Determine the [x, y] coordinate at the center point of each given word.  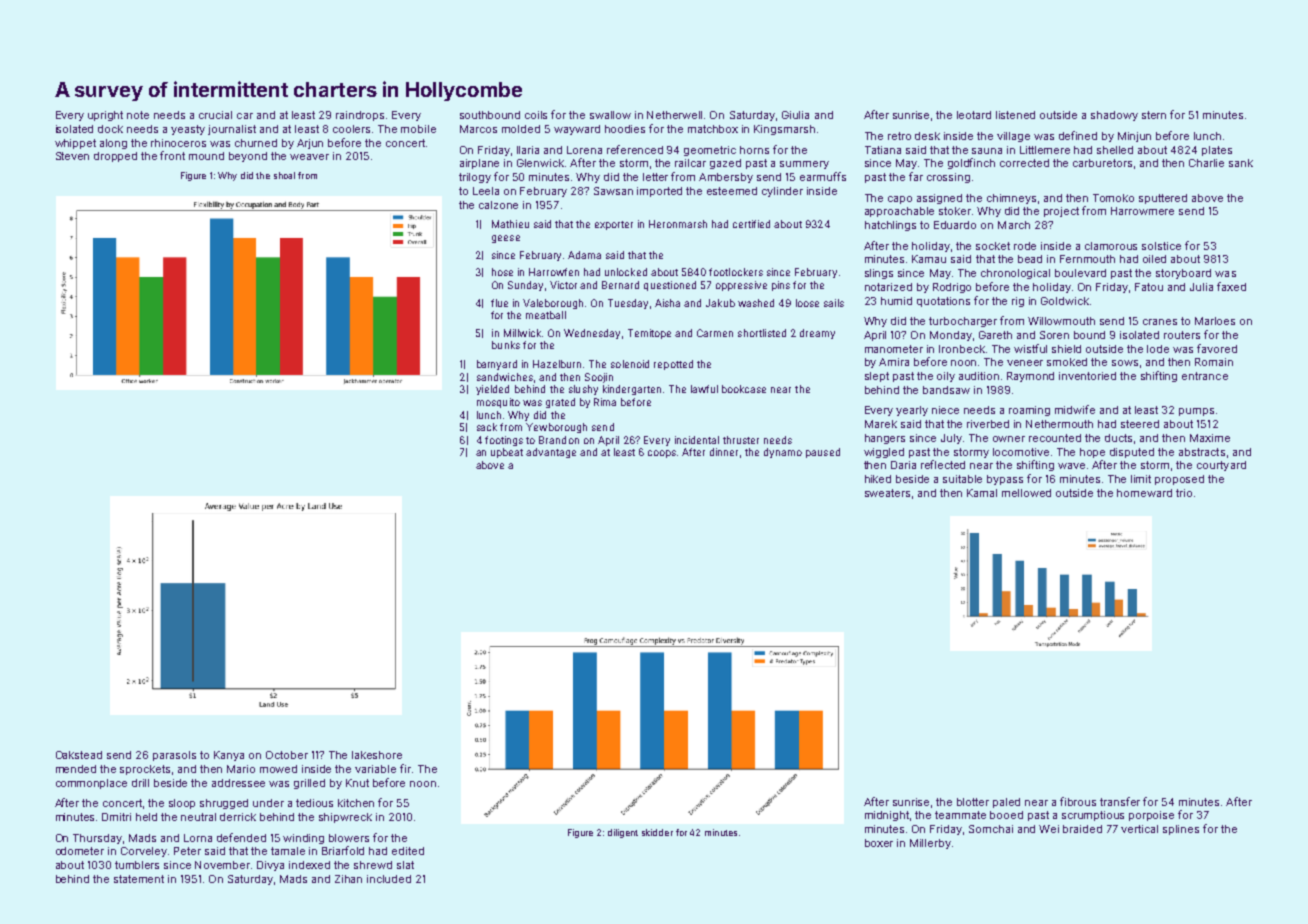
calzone [498, 205]
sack [487, 427]
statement [139, 879]
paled [1006, 803]
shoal [284, 175]
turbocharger [963, 322]
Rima [605, 402]
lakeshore [377, 755]
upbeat [507, 453]
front [172, 155]
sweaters [887, 493]
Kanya [229, 756]
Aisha [667, 303]
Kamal [982, 493]
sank [1241, 163]
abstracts [1202, 452]
